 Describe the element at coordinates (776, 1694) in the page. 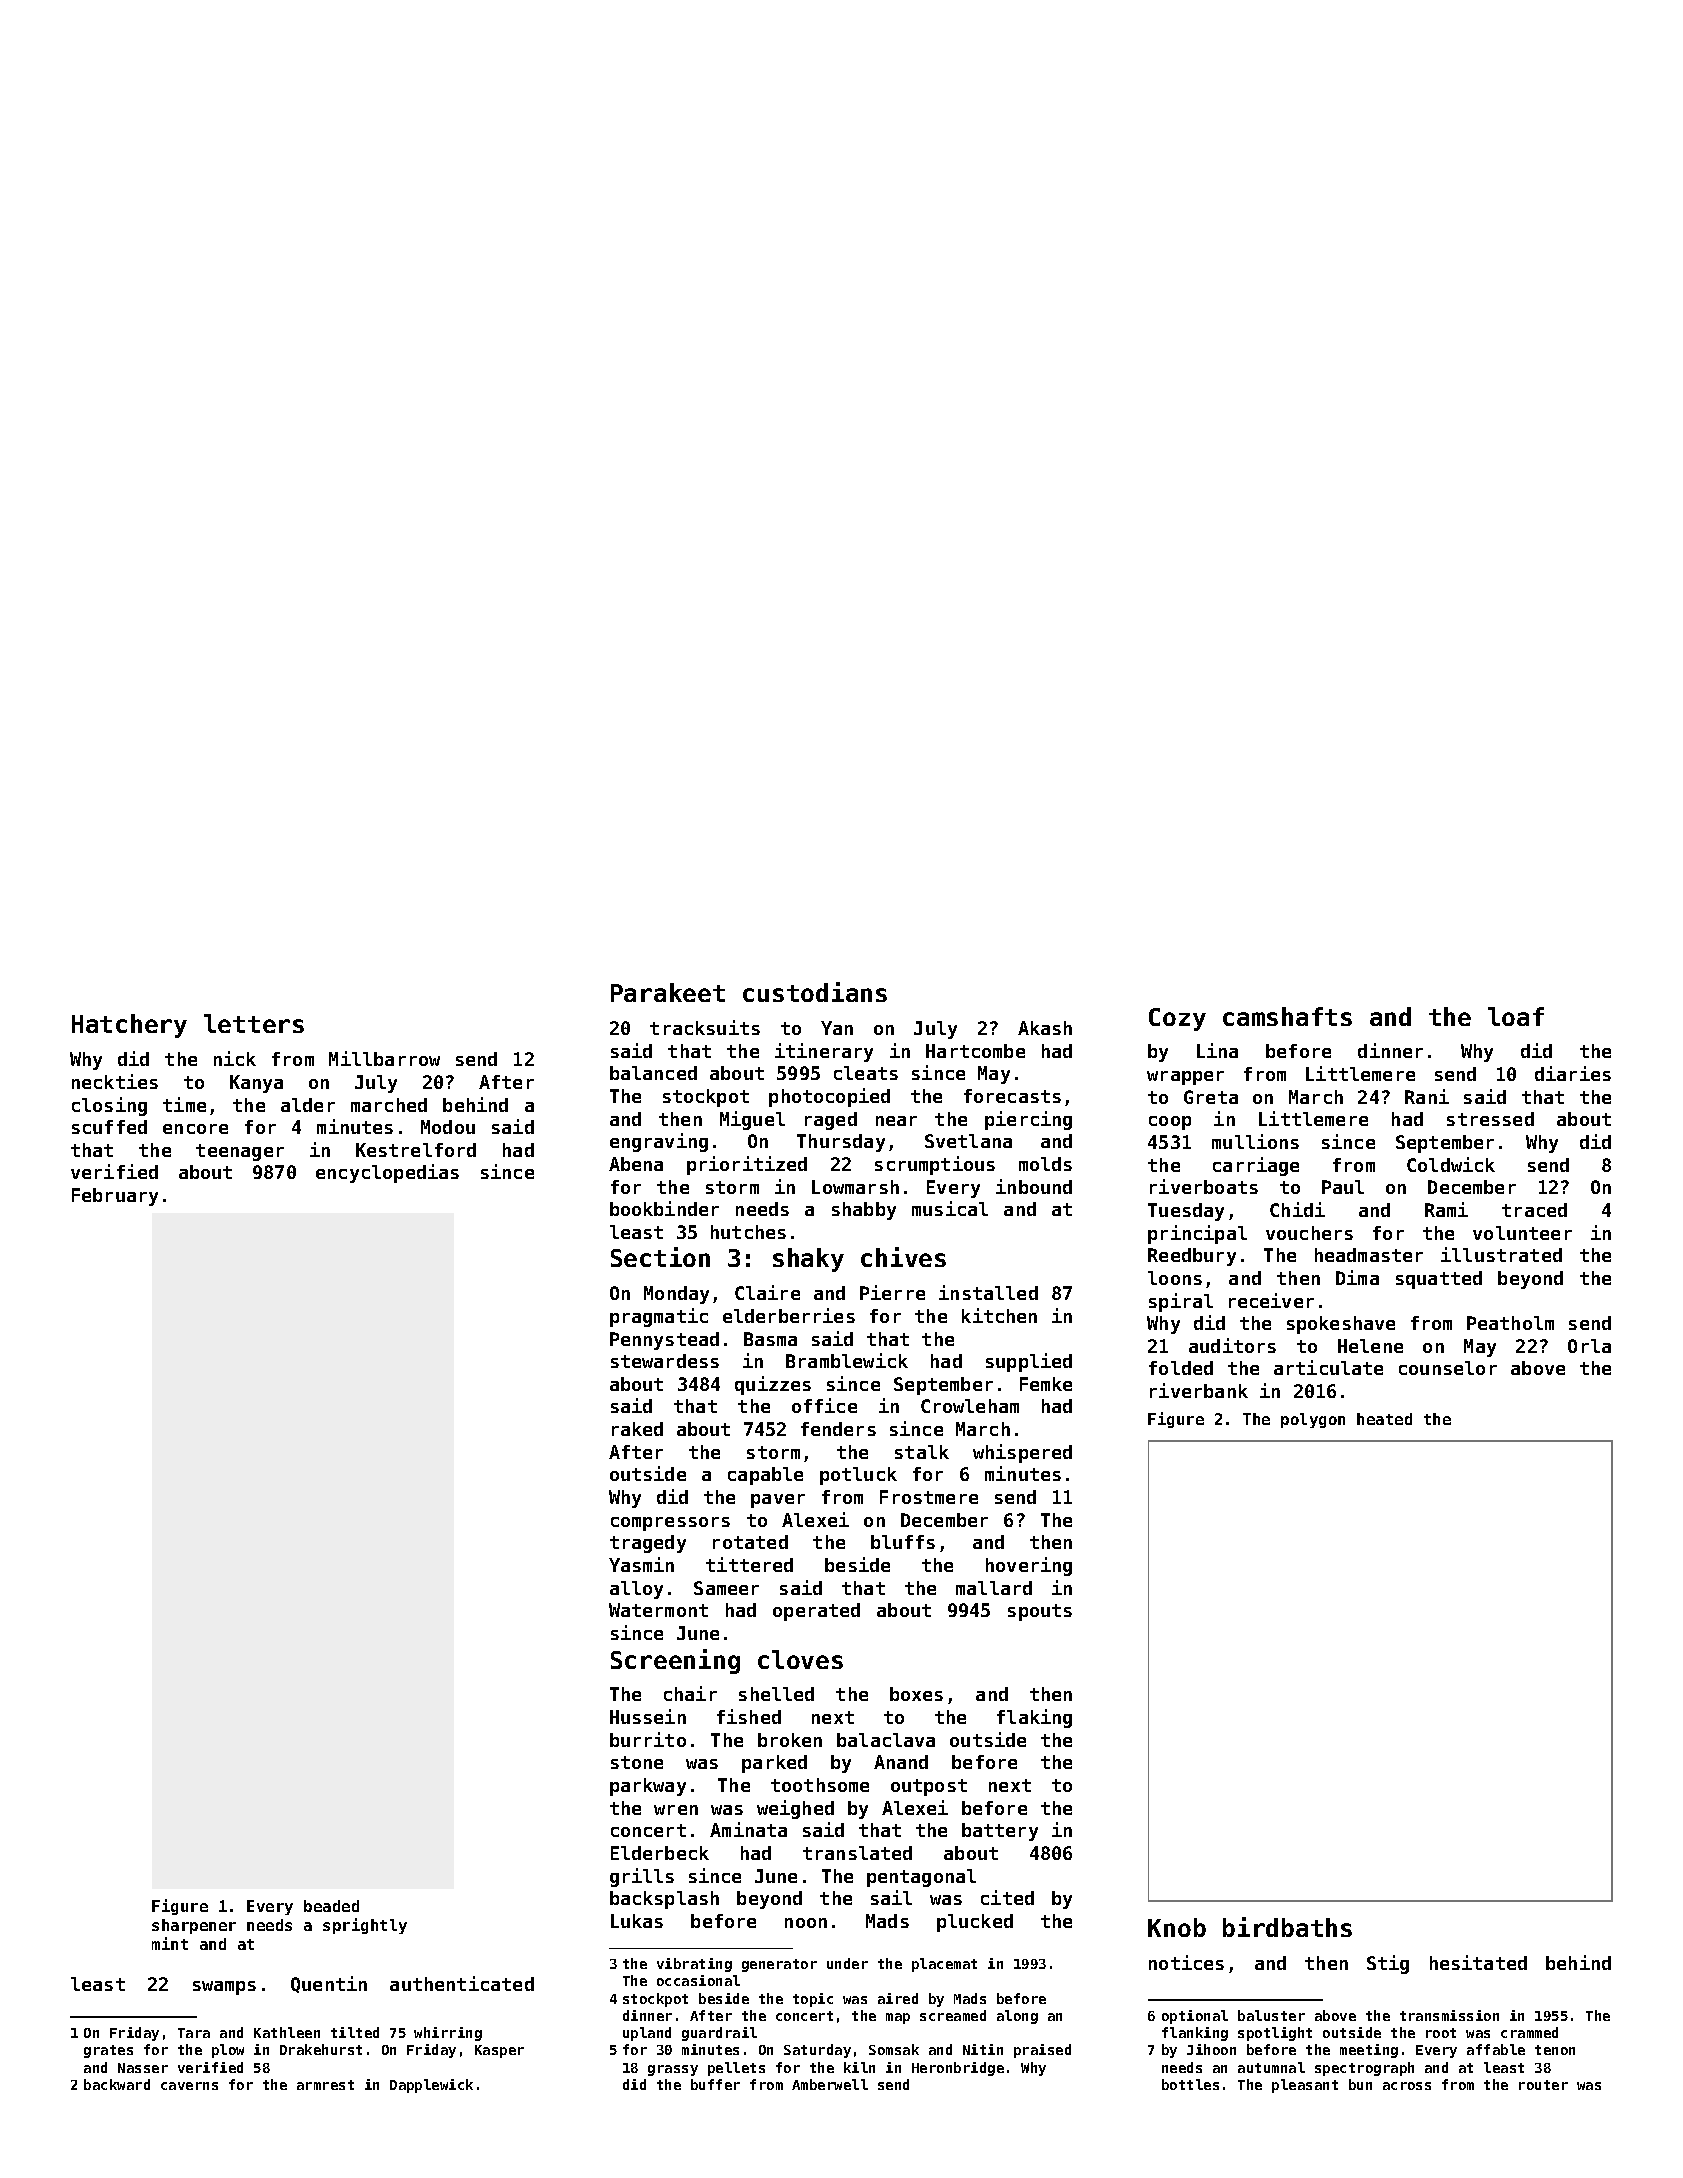

I see `shelled` at that location.
